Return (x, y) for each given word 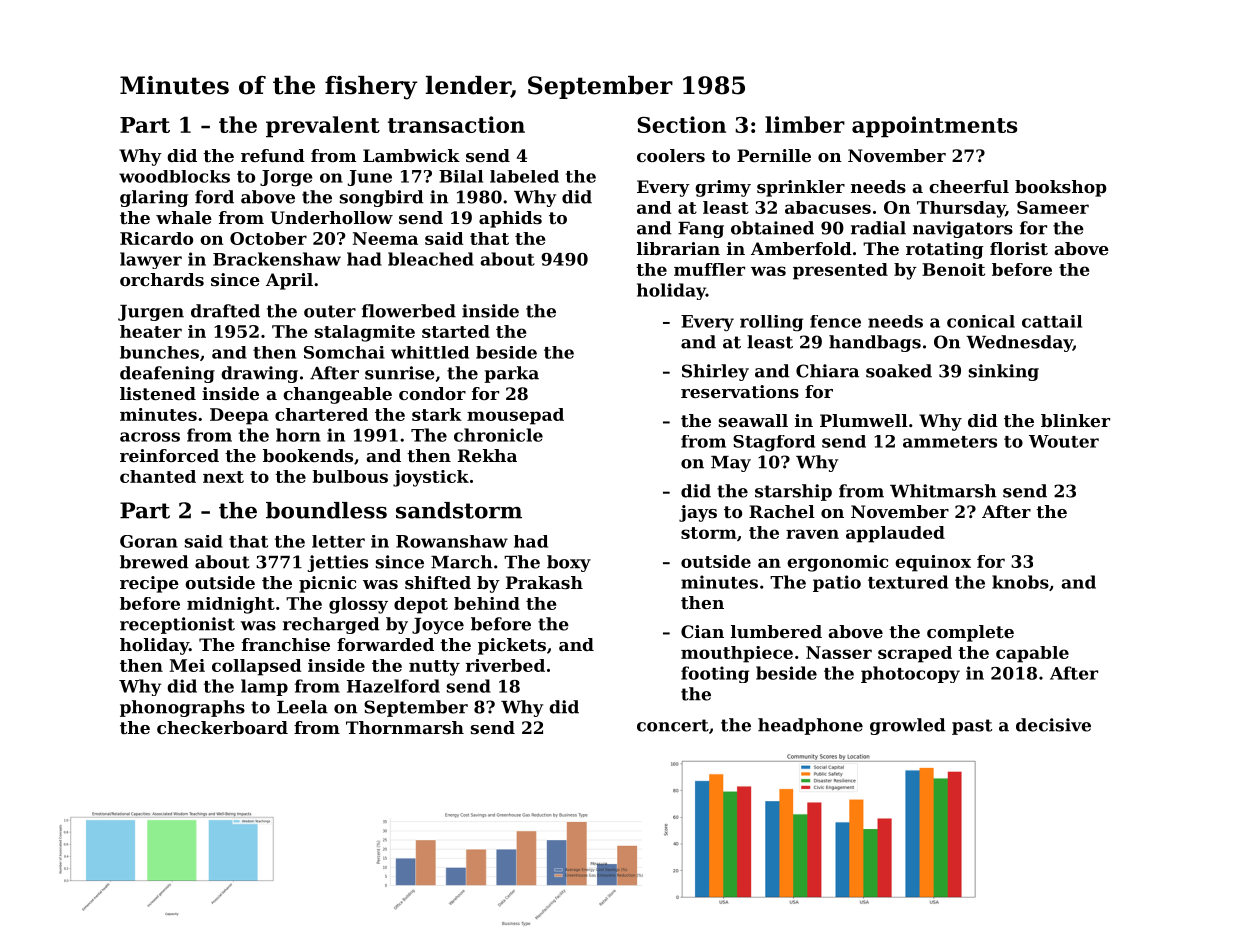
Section (681, 124)
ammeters (950, 442)
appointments (934, 126)
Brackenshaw (277, 259)
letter (338, 541)
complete (970, 633)
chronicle (498, 435)
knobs (1020, 582)
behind (487, 603)
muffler (709, 269)
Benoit (953, 269)
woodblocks (174, 176)
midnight (231, 605)
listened (158, 393)
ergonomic (837, 563)
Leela (302, 707)
